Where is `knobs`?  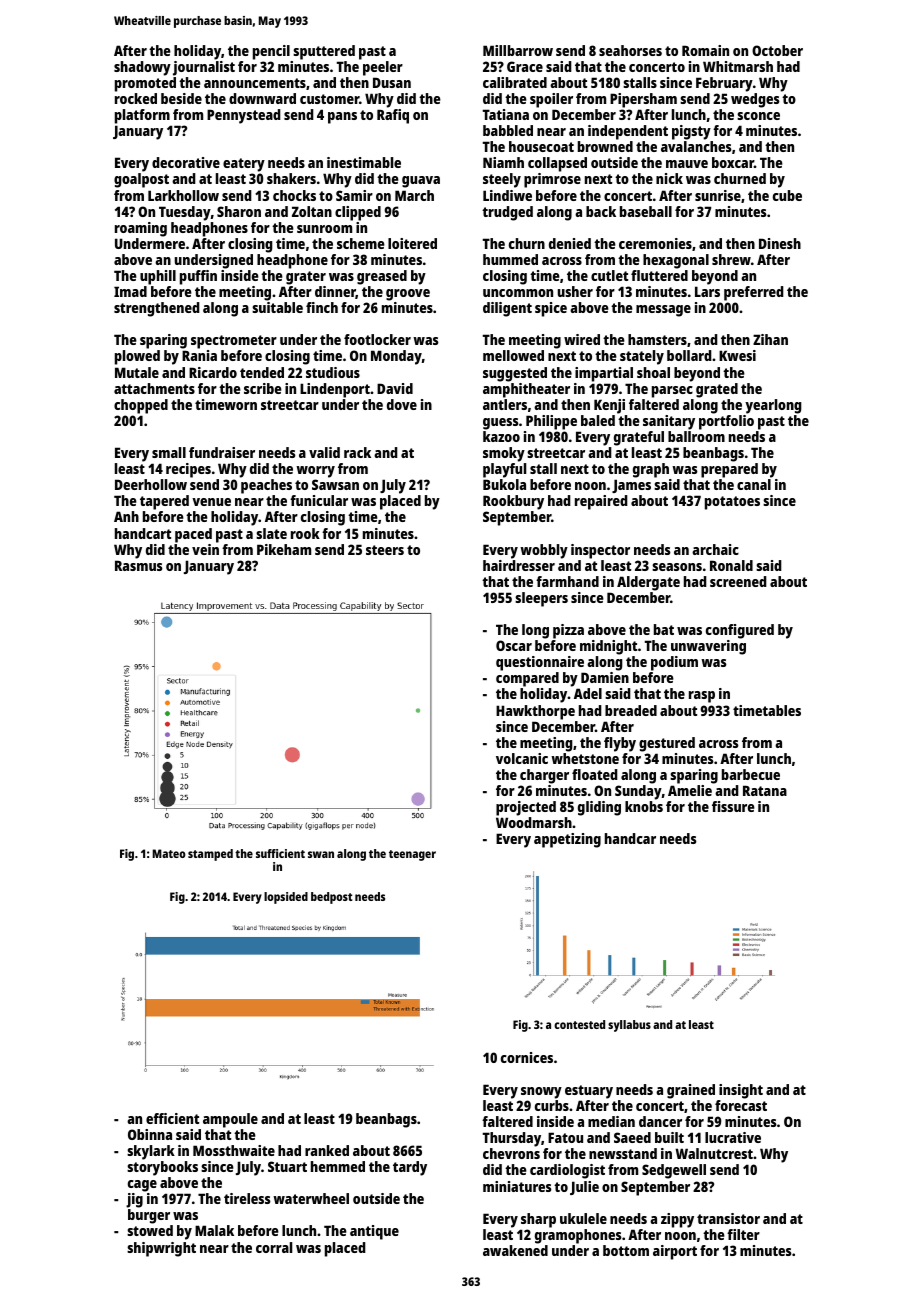
knobs is located at coordinates (644, 806).
